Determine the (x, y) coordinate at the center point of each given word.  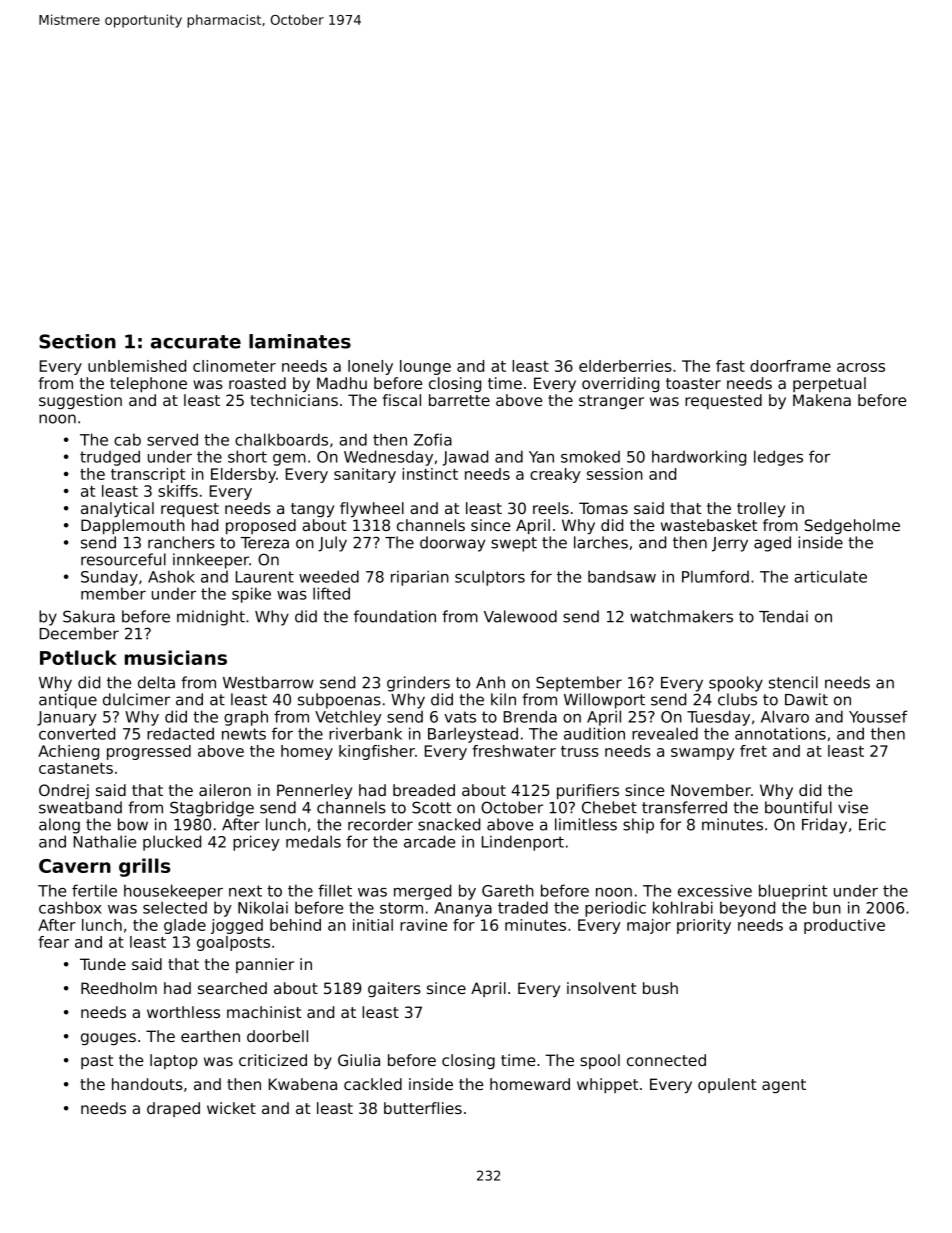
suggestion (80, 401)
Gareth (508, 890)
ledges (778, 458)
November (711, 790)
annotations (780, 733)
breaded (424, 790)
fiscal (402, 400)
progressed (149, 752)
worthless (183, 1012)
